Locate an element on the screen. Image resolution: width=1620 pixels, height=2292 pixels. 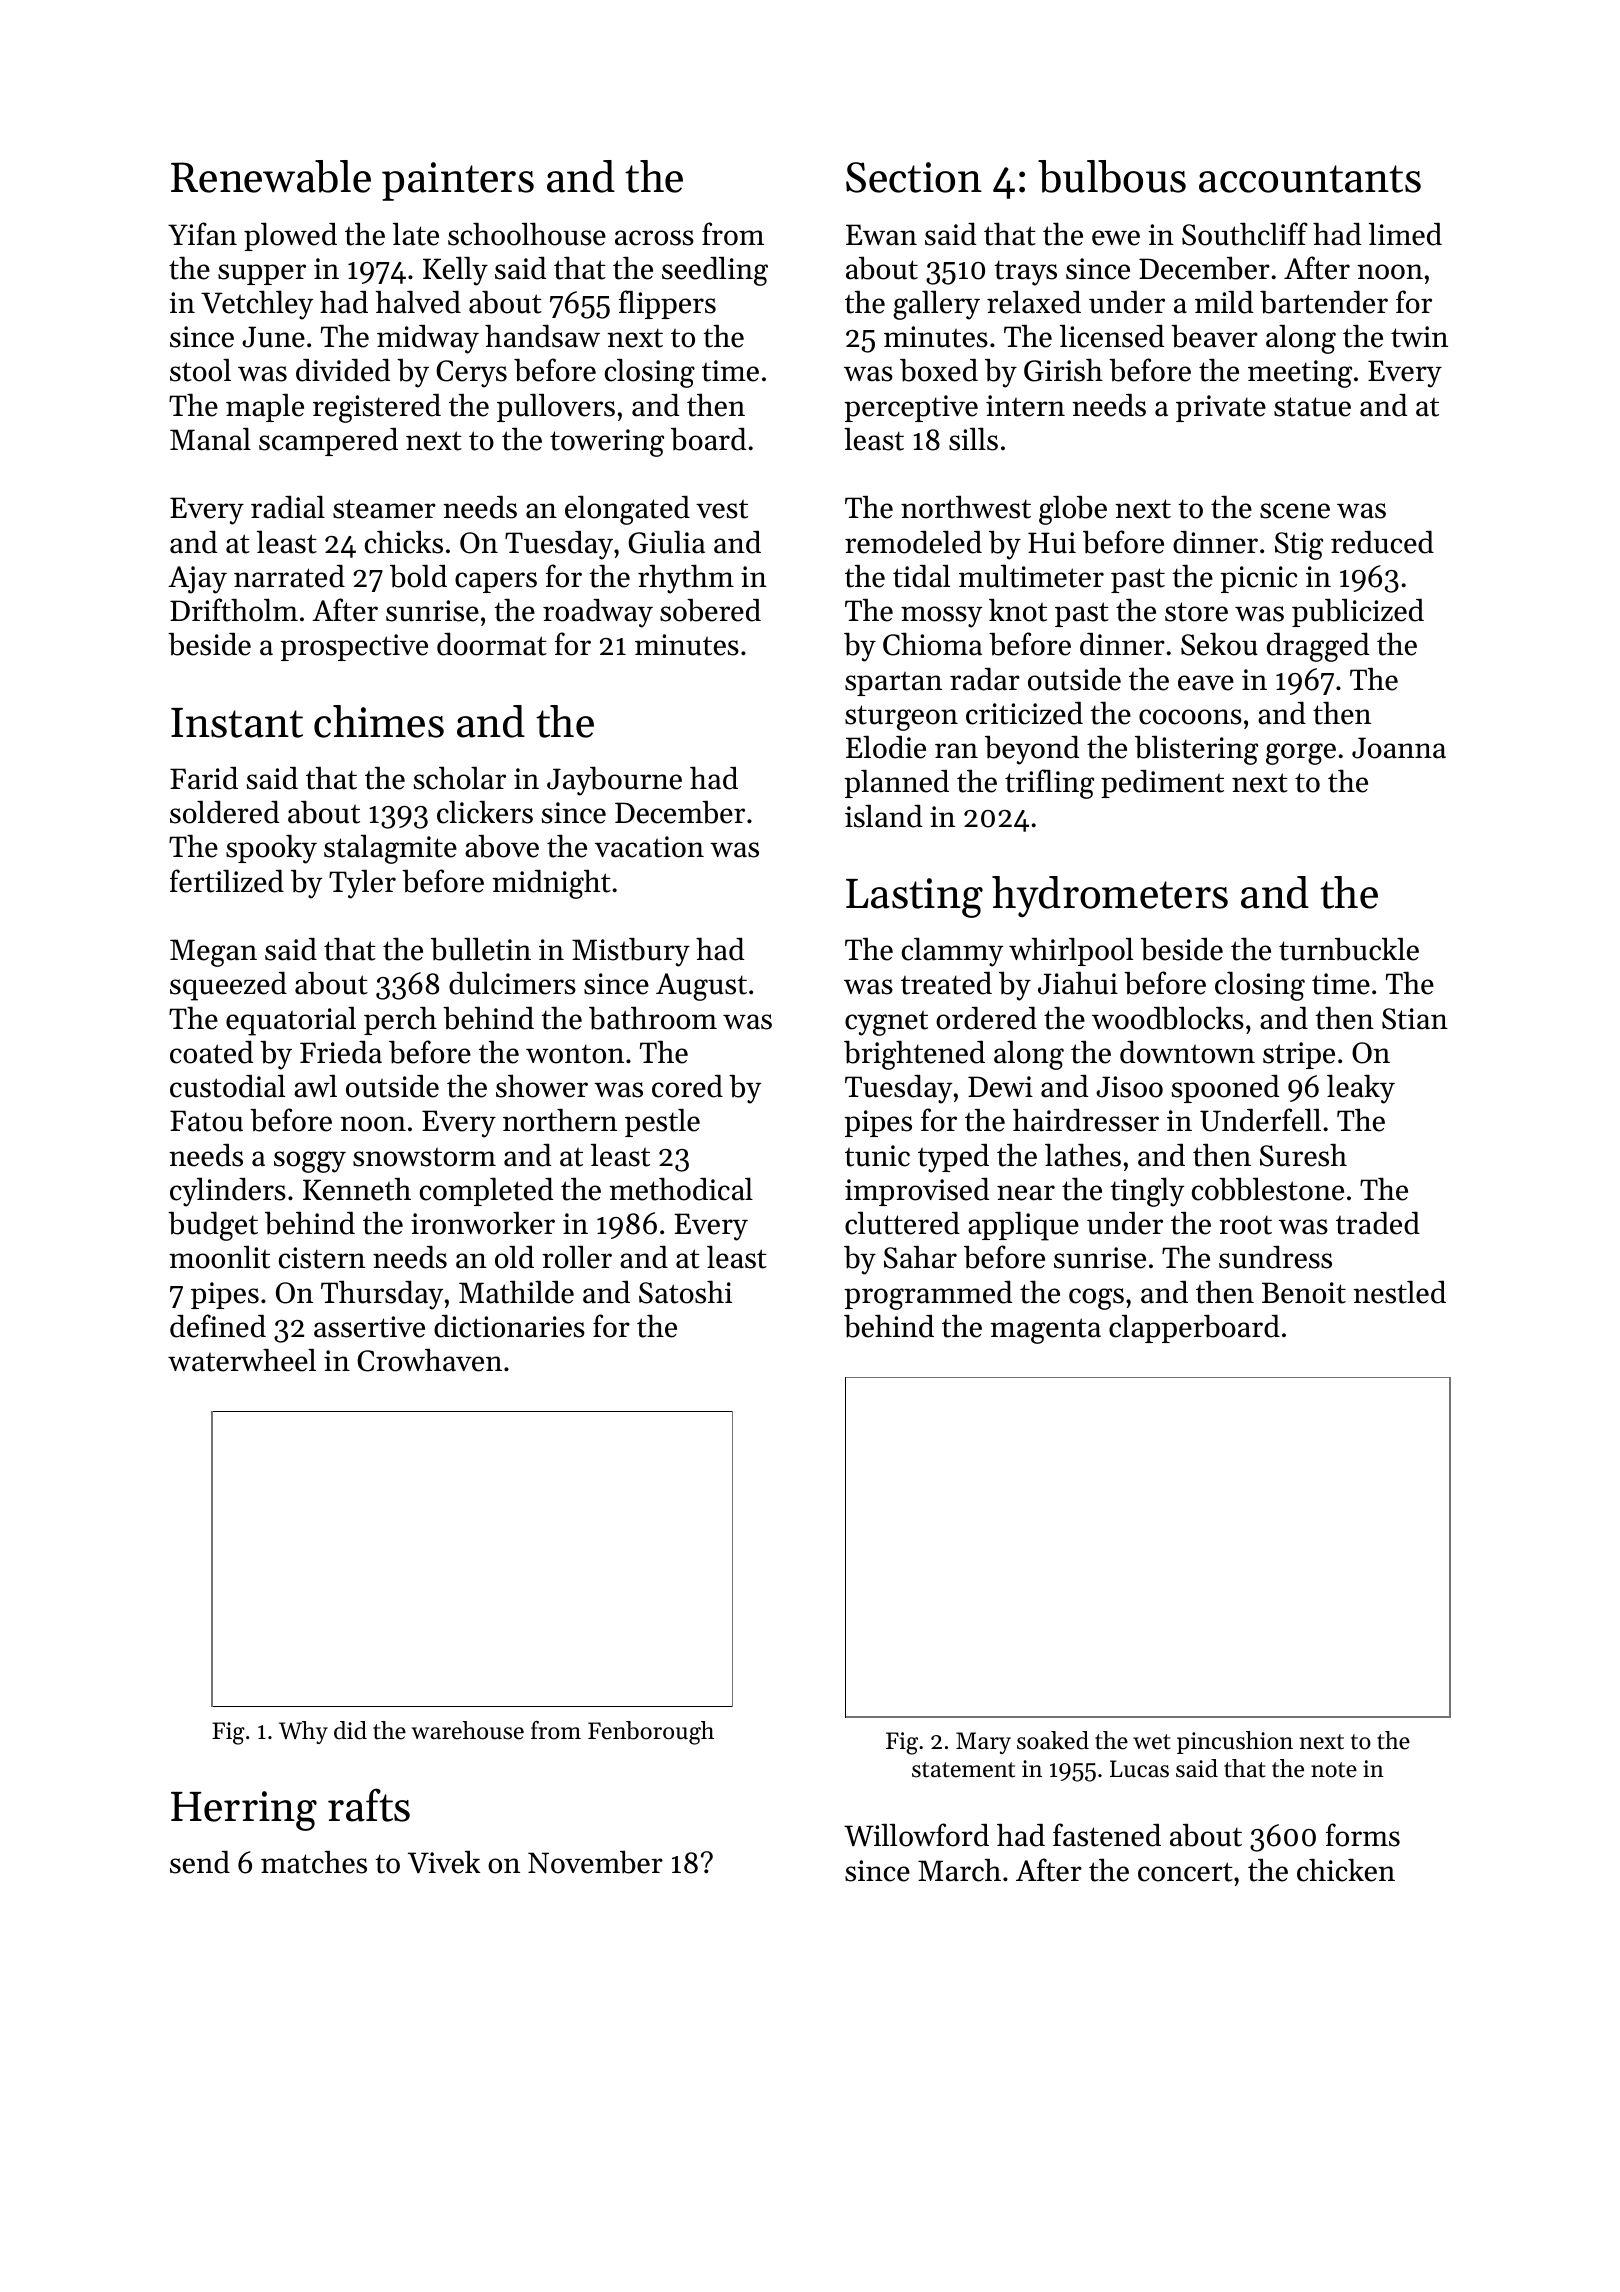
Jaybourne is located at coordinates (614, 781).
